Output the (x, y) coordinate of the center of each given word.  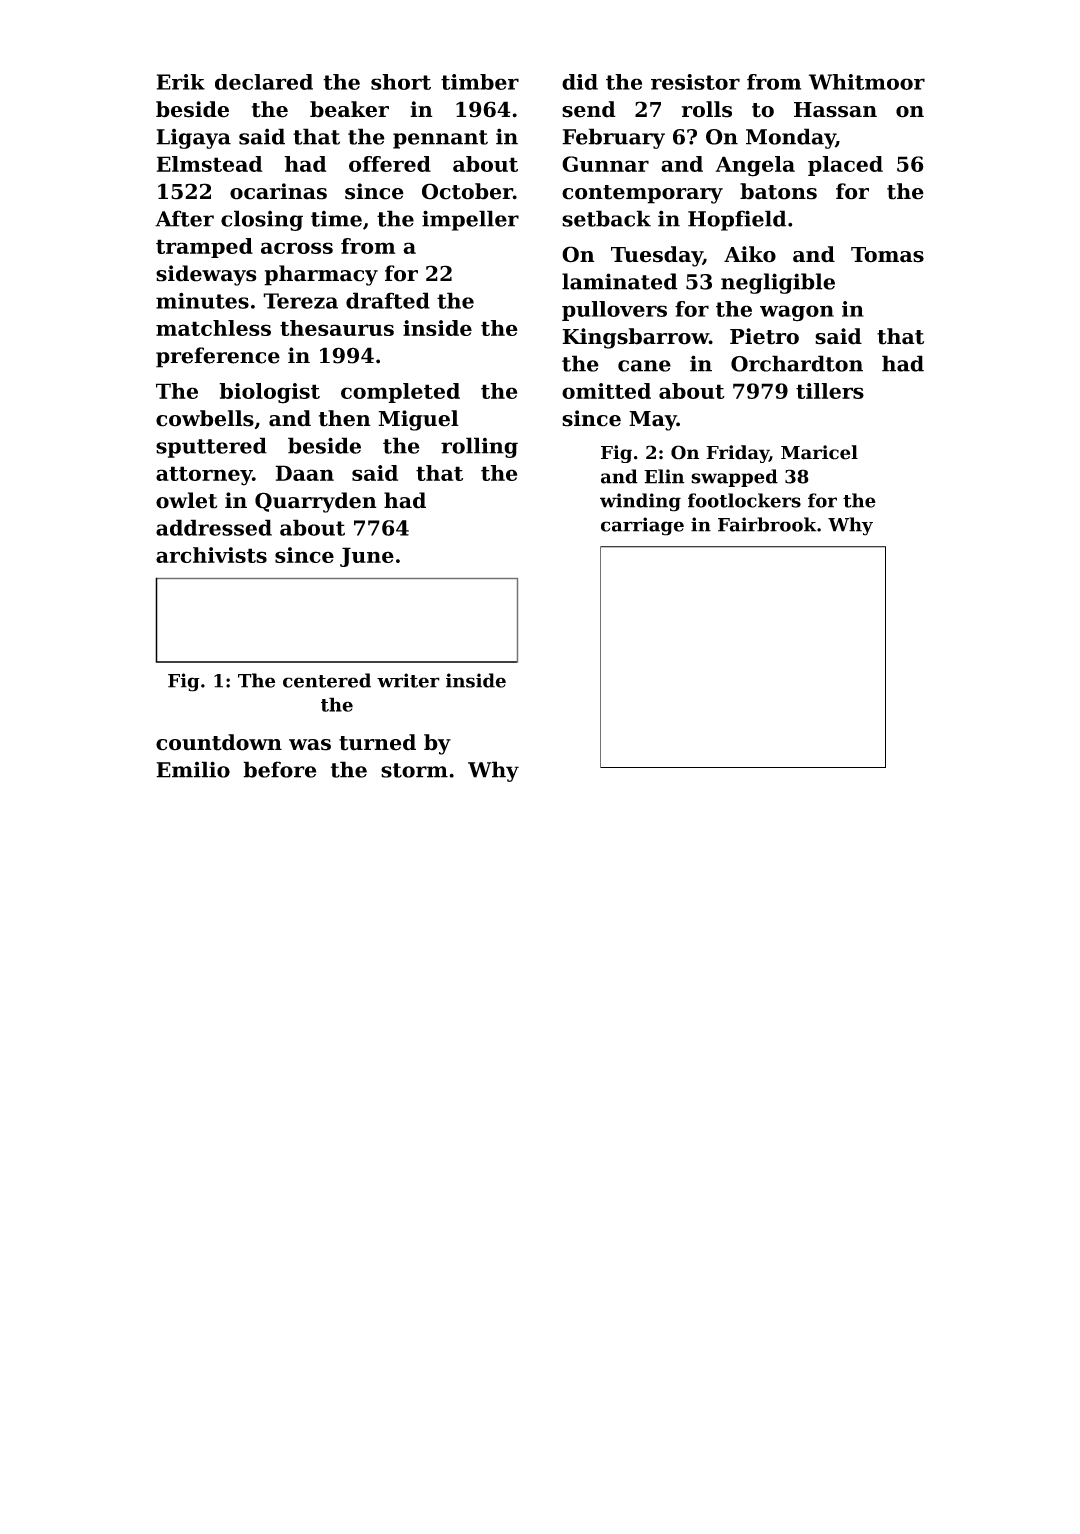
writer (408, 680)
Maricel (819, 452)
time (336, 219)
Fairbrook (767, 524)
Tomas (887, 255)
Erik (181, 82)
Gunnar (605, 164)
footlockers (744, 500)
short (401, 82)
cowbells (205, 418)
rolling (479, 447)
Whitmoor (867, 82)
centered (327, 680)
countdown (219, 742)
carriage (642, 526)
